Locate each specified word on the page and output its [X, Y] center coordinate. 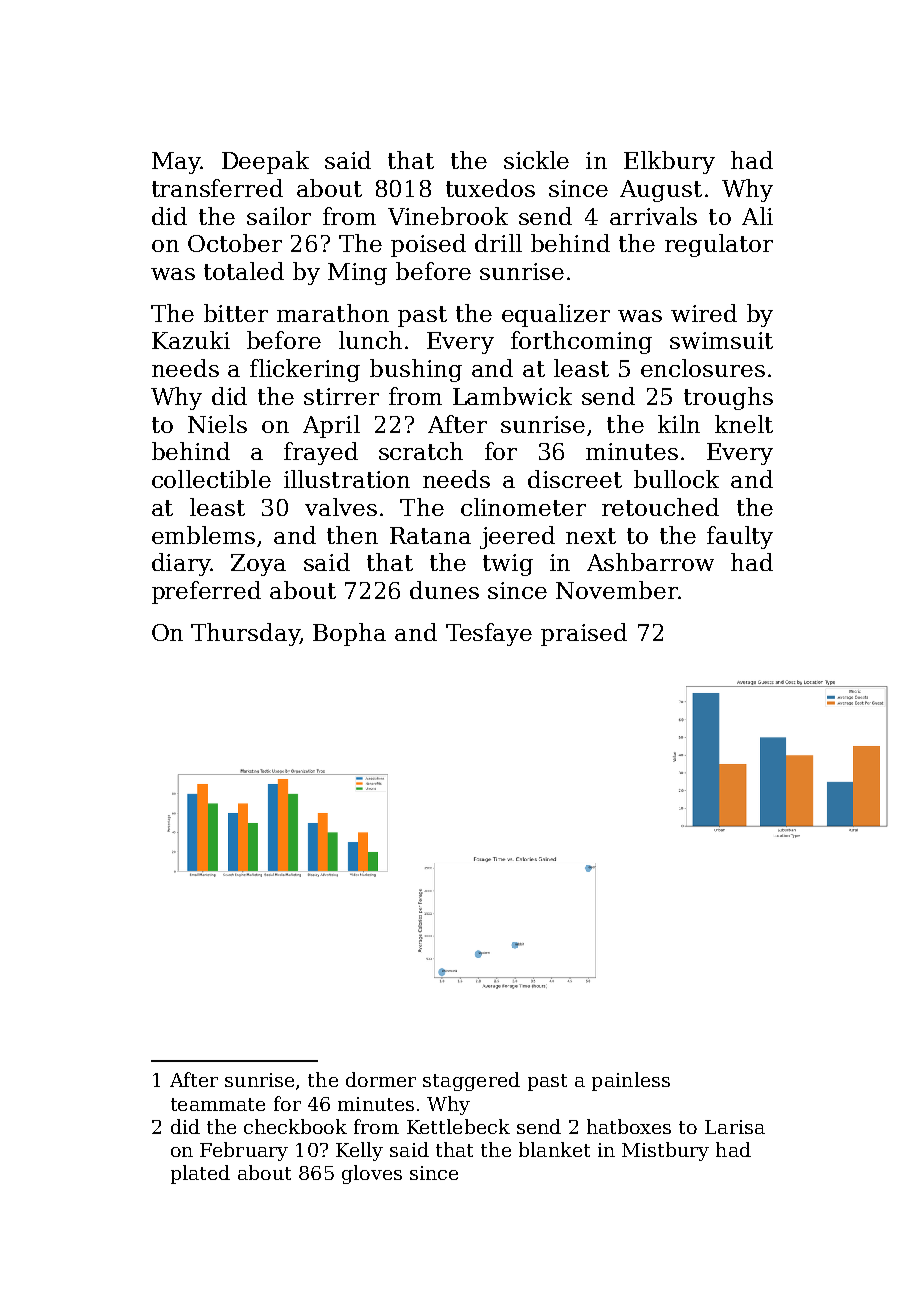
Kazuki [191, 340]
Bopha [349, 634]
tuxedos [490, 188]
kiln [679, 424]
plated [200, 1174]
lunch [370, 340]
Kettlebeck [458, 1126]
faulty [740, 537]
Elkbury [669, 162]
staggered [471, 1081]
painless [631, 1081]
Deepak [265, 162]
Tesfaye [489, 634]
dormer [381, 1079]
